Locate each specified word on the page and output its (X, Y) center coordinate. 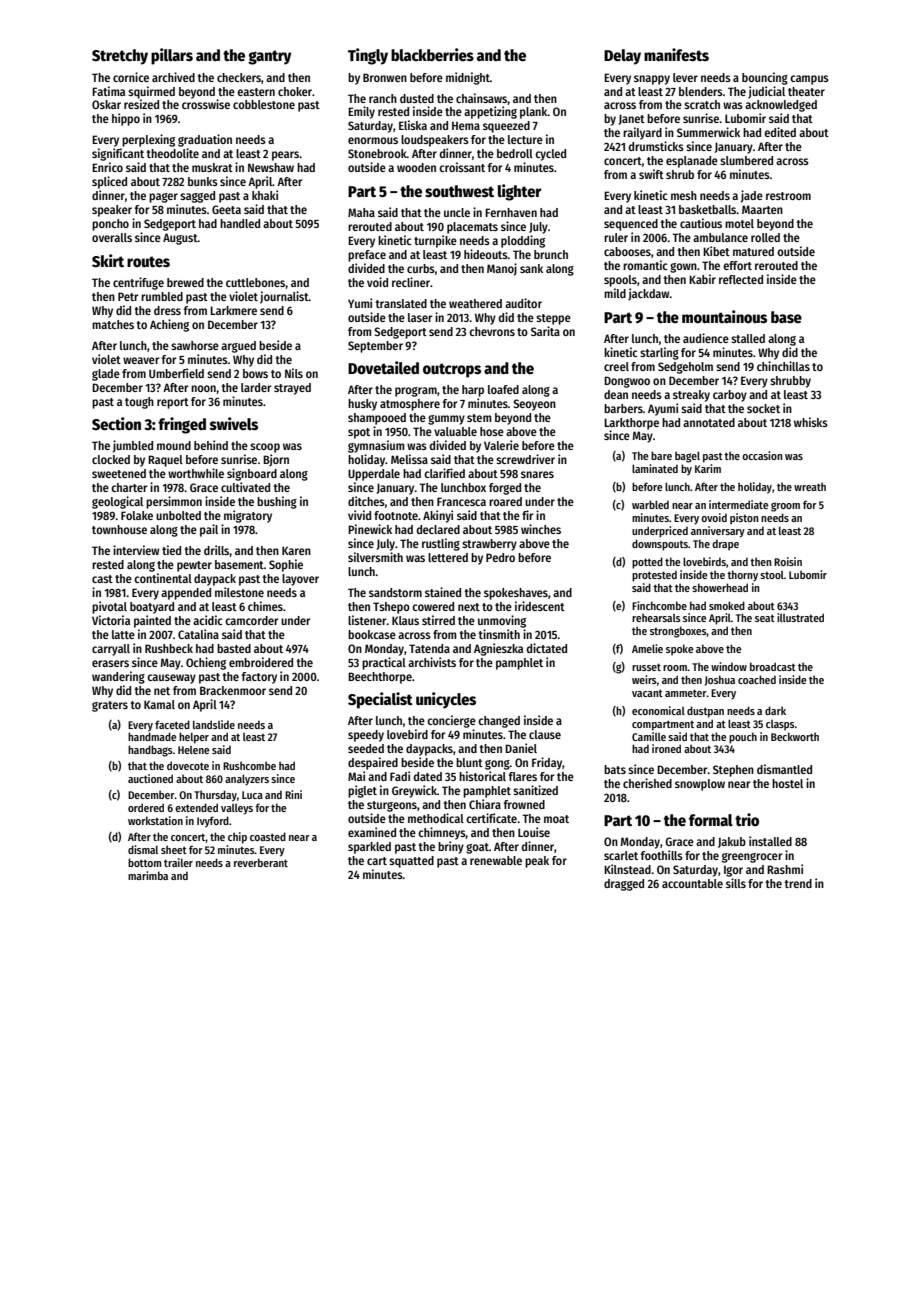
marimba (148, 875)
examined (372, 832)
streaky (691, 396)
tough (139, 403)
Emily (361, 112)
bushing (277, 502)
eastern (256, 92)
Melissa (409, 459)
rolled (765, 237)
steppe (553, 319)
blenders (701, 91)
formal (711, 820)
